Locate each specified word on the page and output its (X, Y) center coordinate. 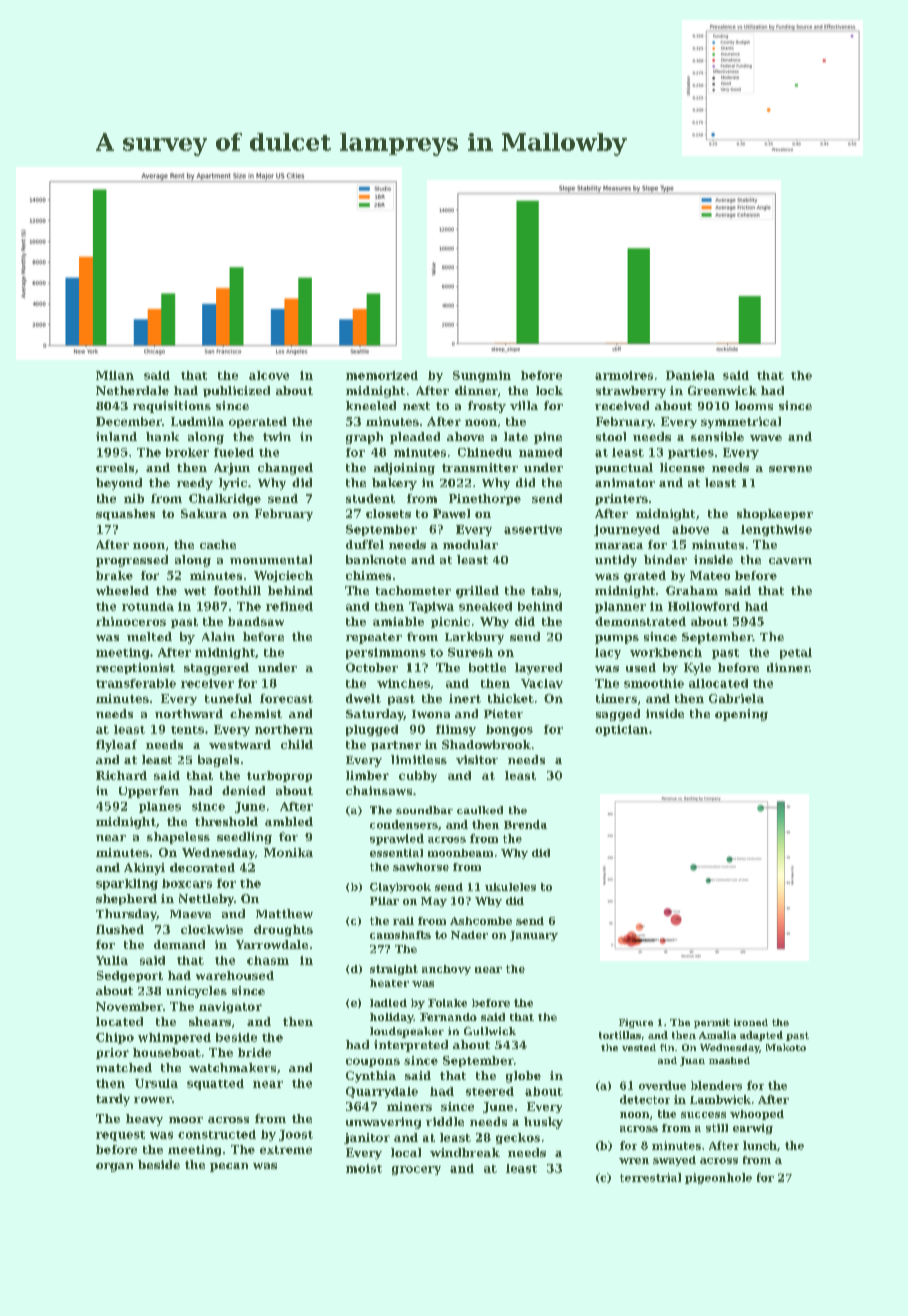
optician (621, 730)
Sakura (204, 513)
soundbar (424, 810)
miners (409, 1106)
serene (790, 469)
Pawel (451, 513)
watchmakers (232, 1067)
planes (160, 807)
